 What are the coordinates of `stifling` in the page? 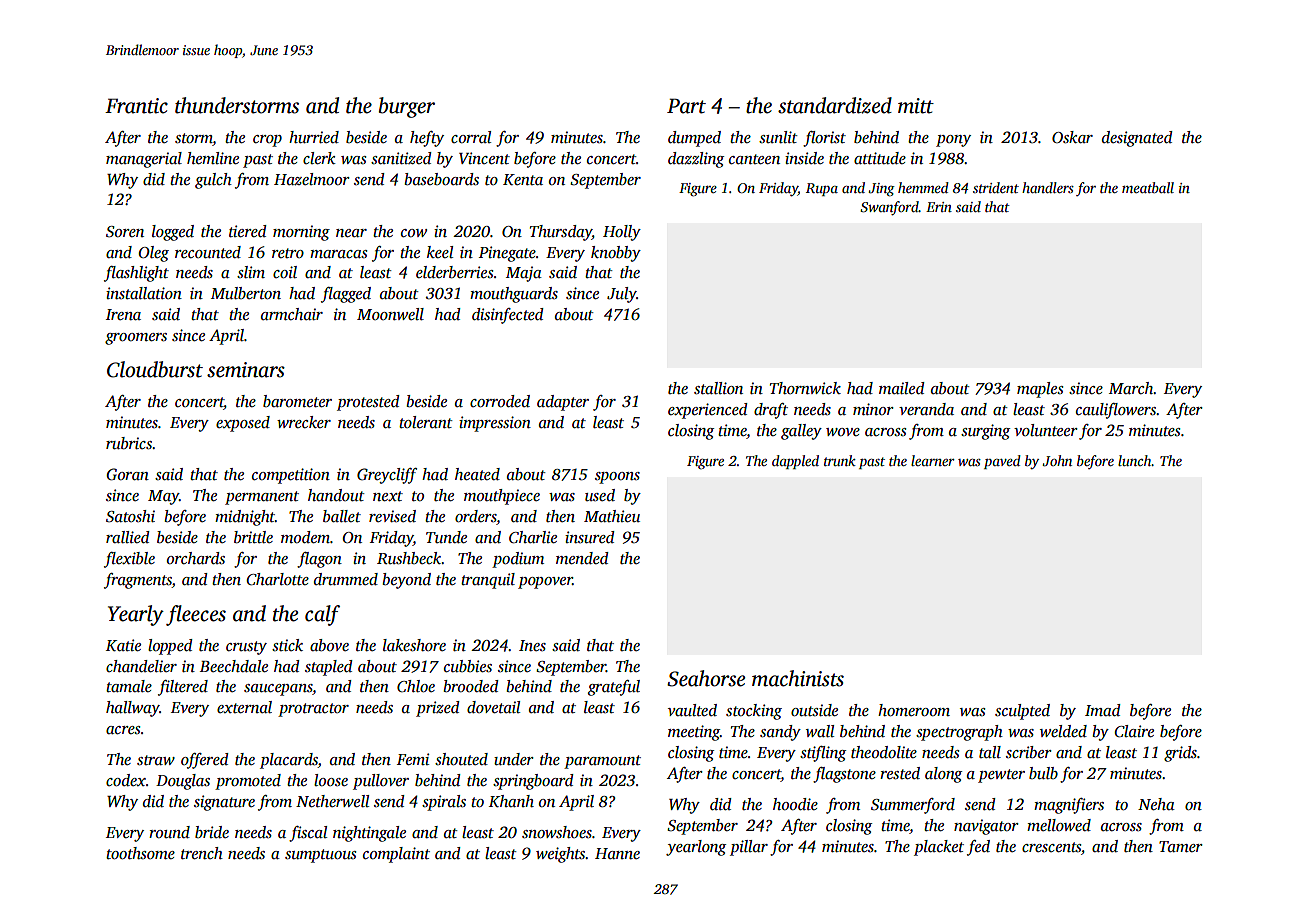 It's located at (823, 754).
